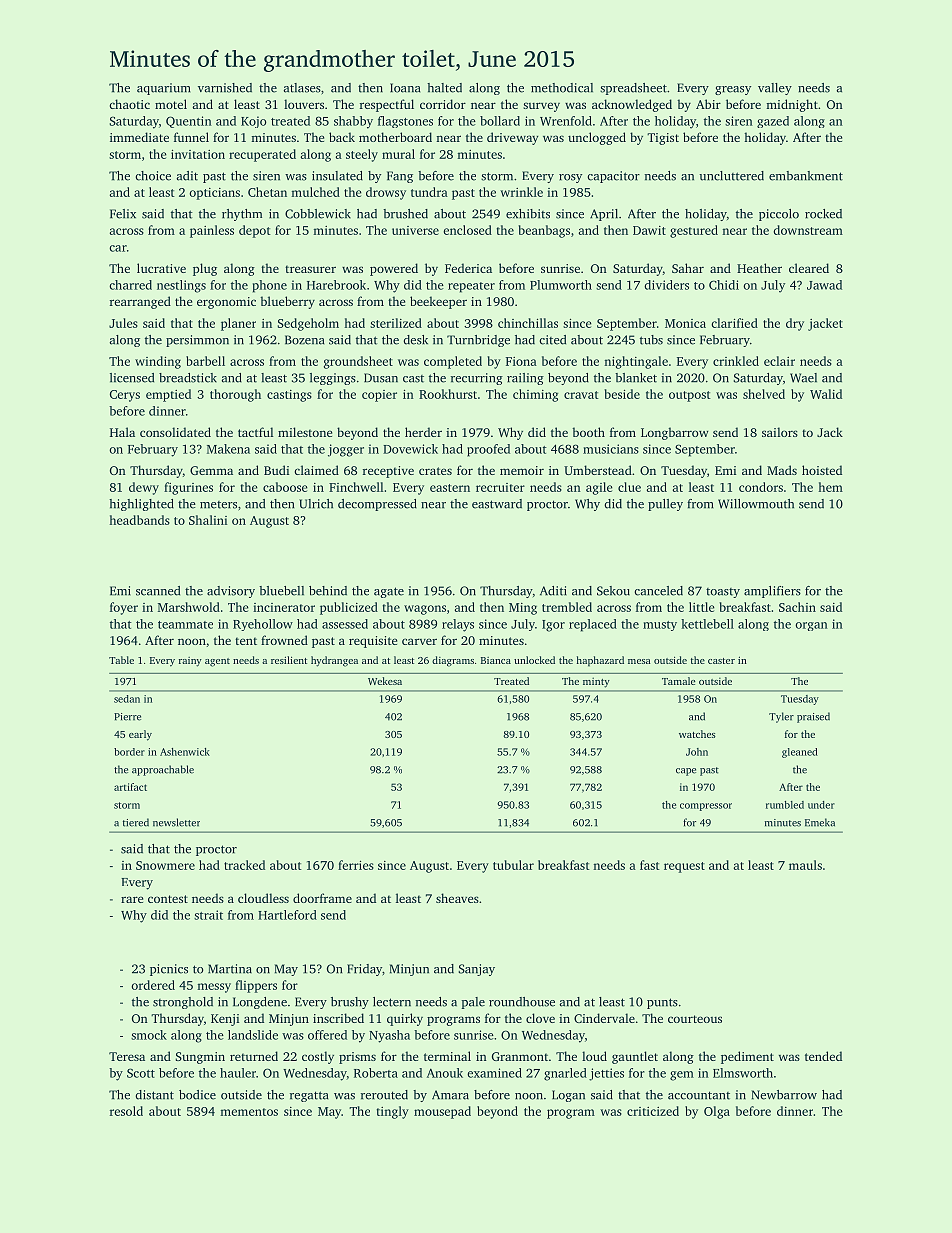 The image size is (952, 1233). I want to click on Chidi, so click(724, 285).
